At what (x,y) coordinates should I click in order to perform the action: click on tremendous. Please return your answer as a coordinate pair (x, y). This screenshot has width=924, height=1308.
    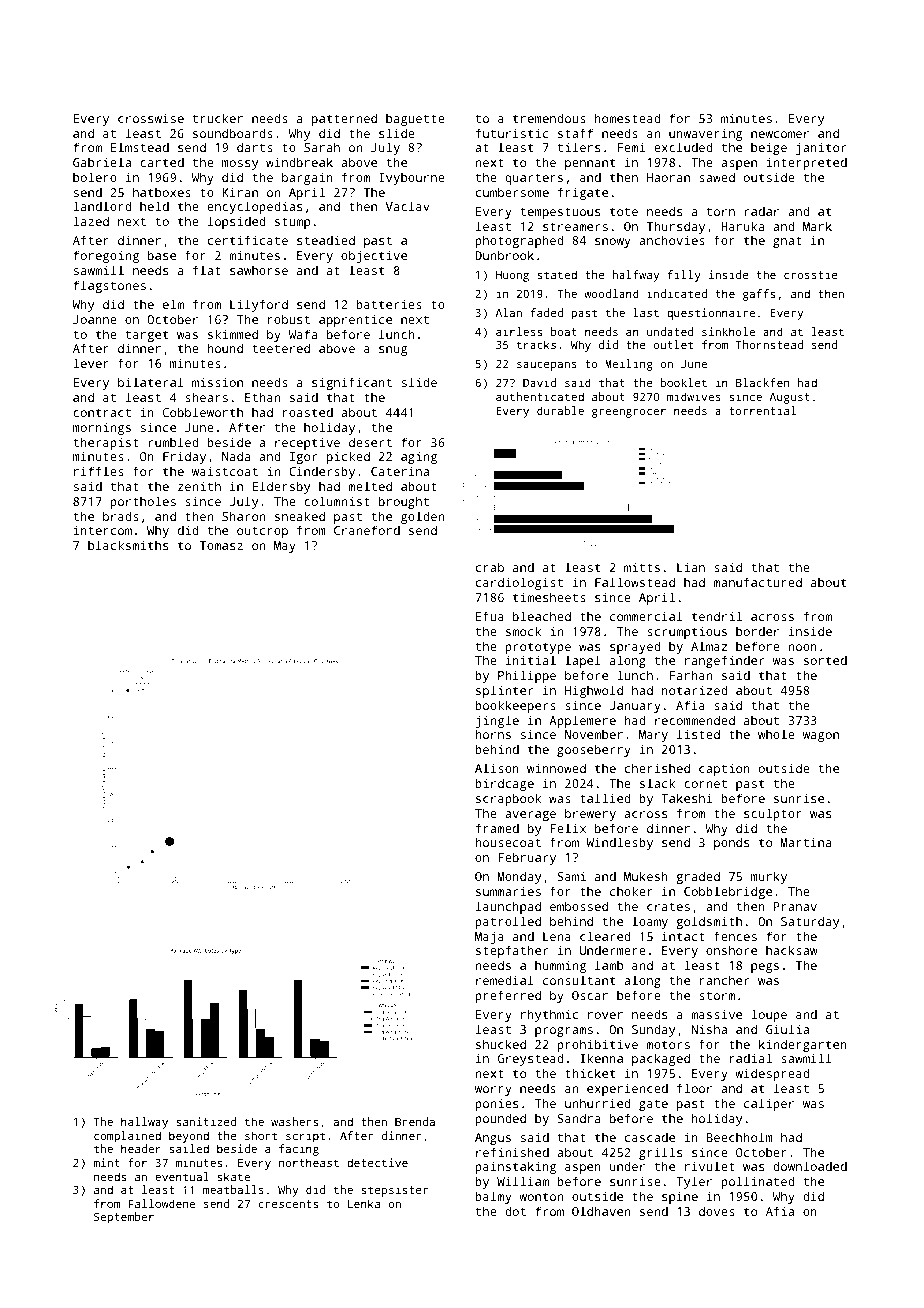
    Looking at the image, I should click on (549, 118).
